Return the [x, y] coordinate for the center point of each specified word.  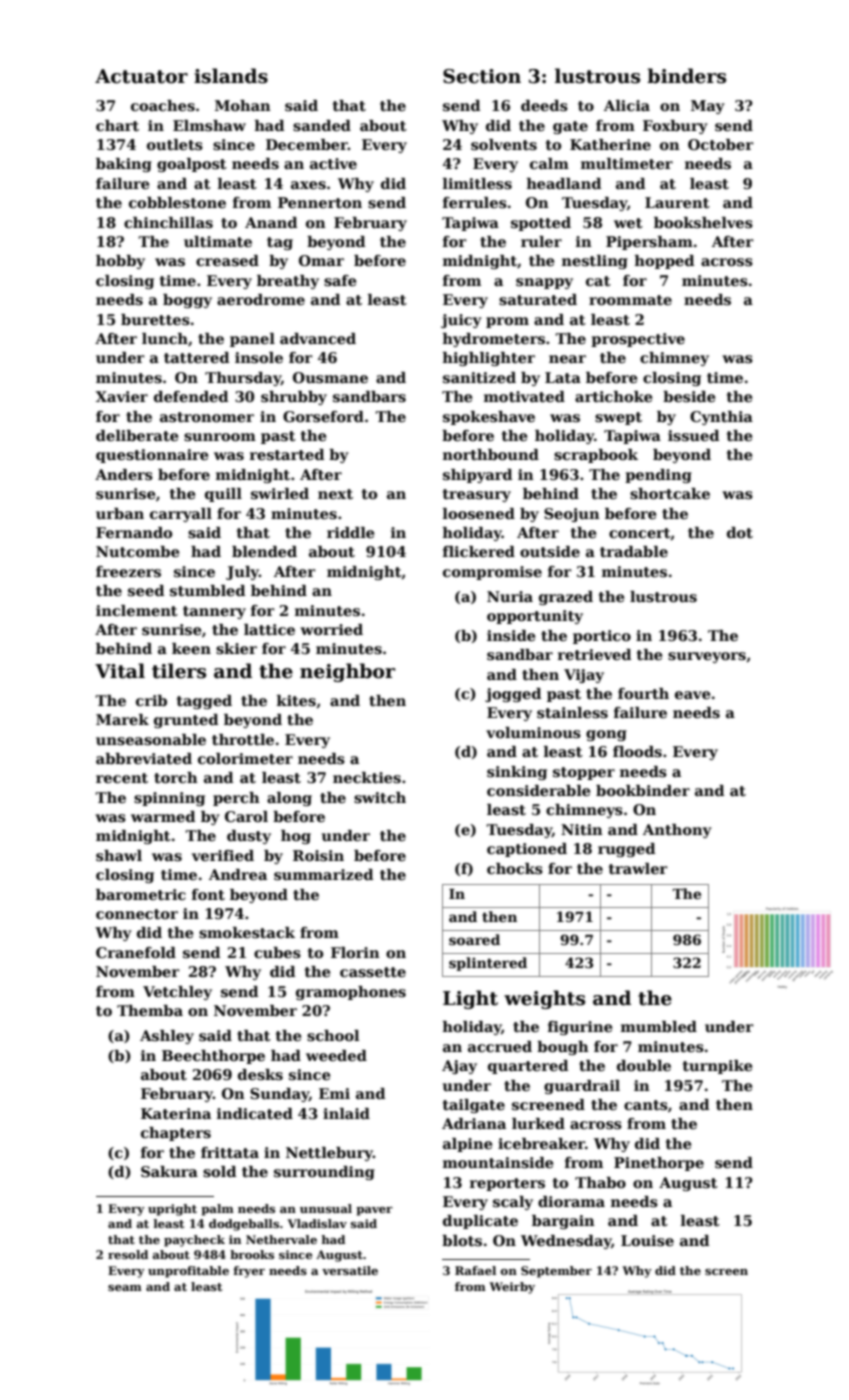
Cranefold [136, 952]
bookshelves [703, 223]
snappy [544, 283]
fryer [249, 1272]
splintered [488, 964]
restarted [287, 454]
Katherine [610, 144]
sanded [322, 125]
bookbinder [643, 790]
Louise [647, 1241]
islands [231, 76]
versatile [350, 1270]
